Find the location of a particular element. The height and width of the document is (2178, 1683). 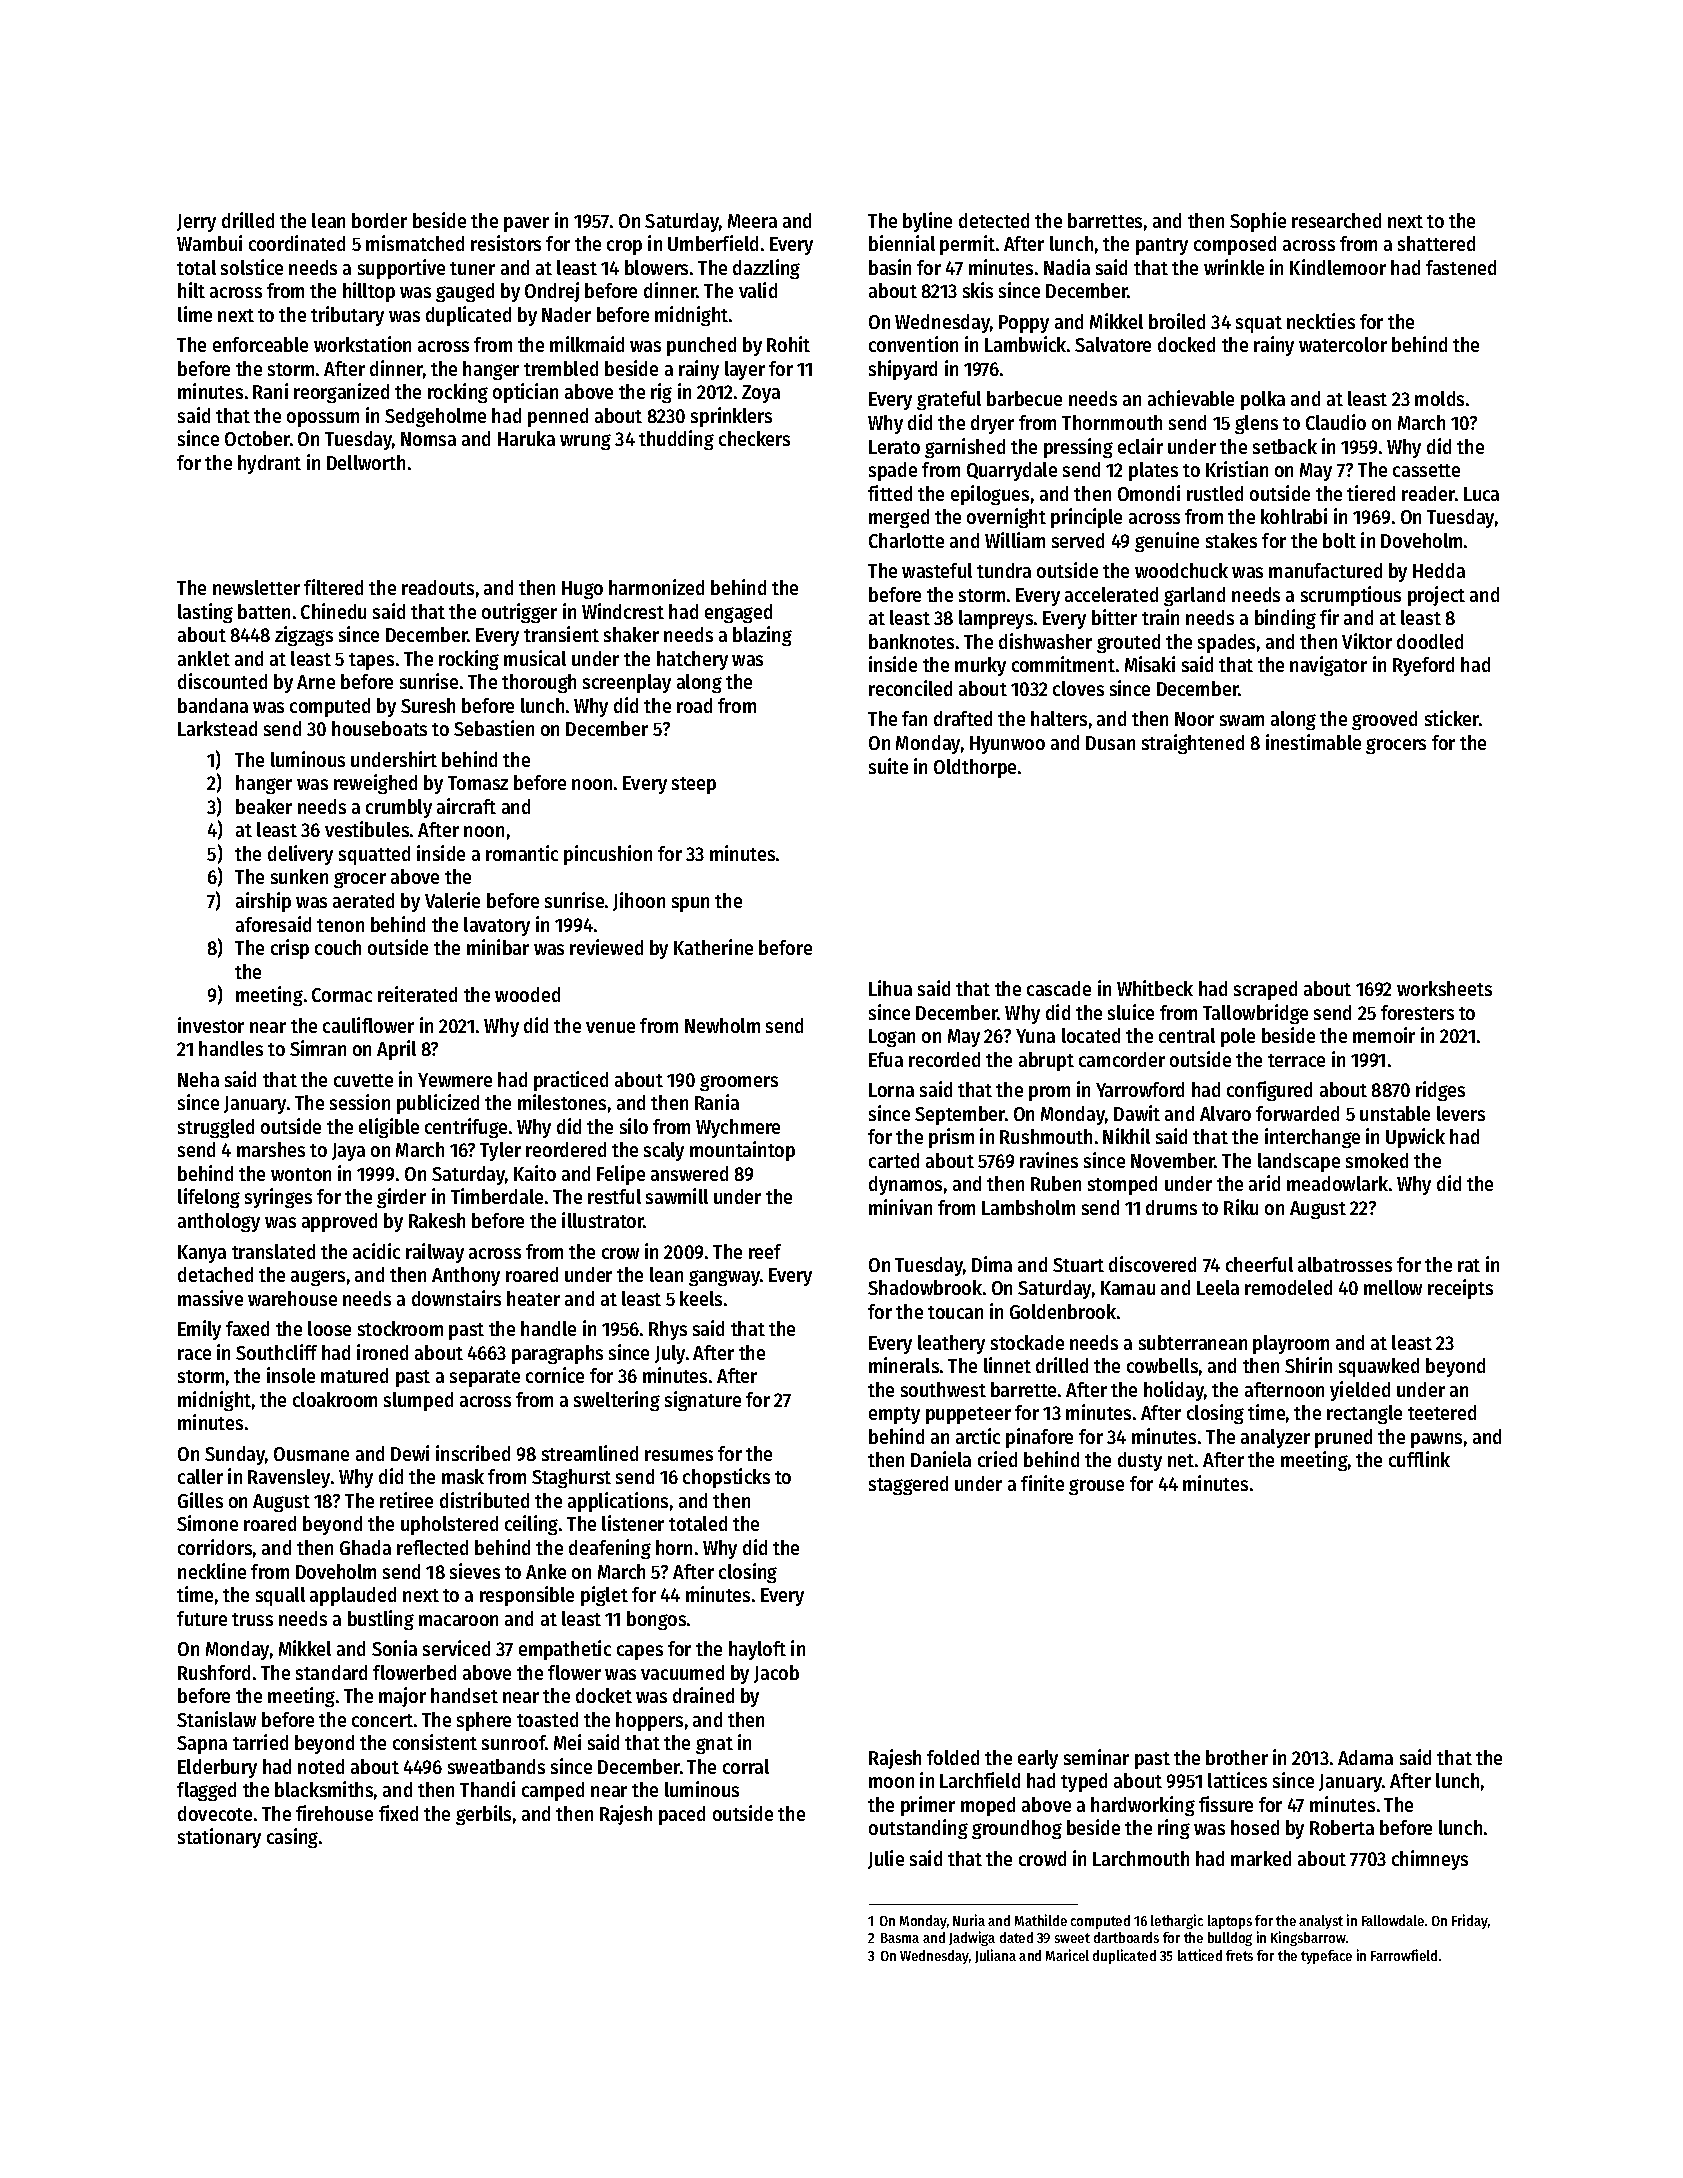

Larkstead is located at coordinates (217, 728).
